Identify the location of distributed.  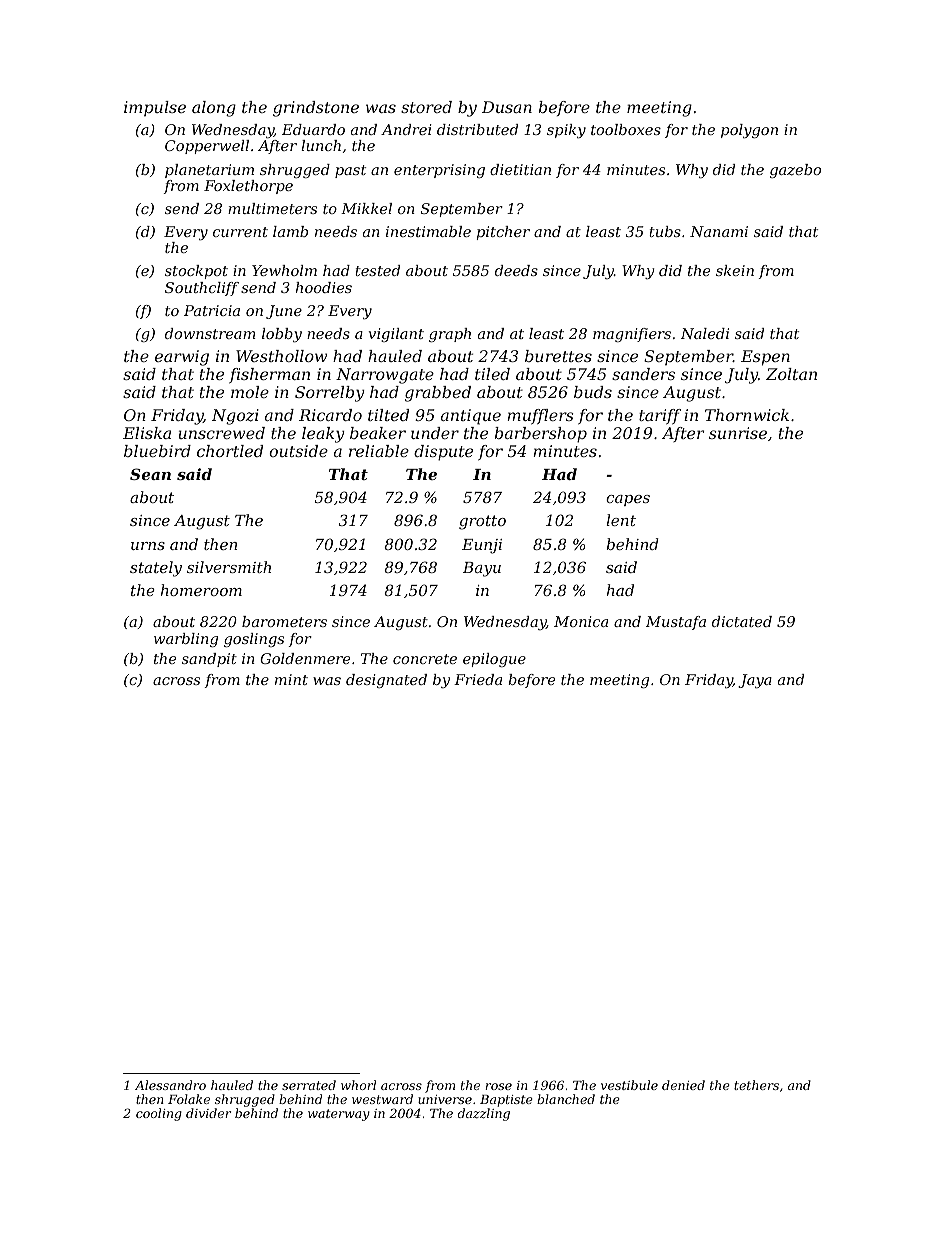
(477, 129).
